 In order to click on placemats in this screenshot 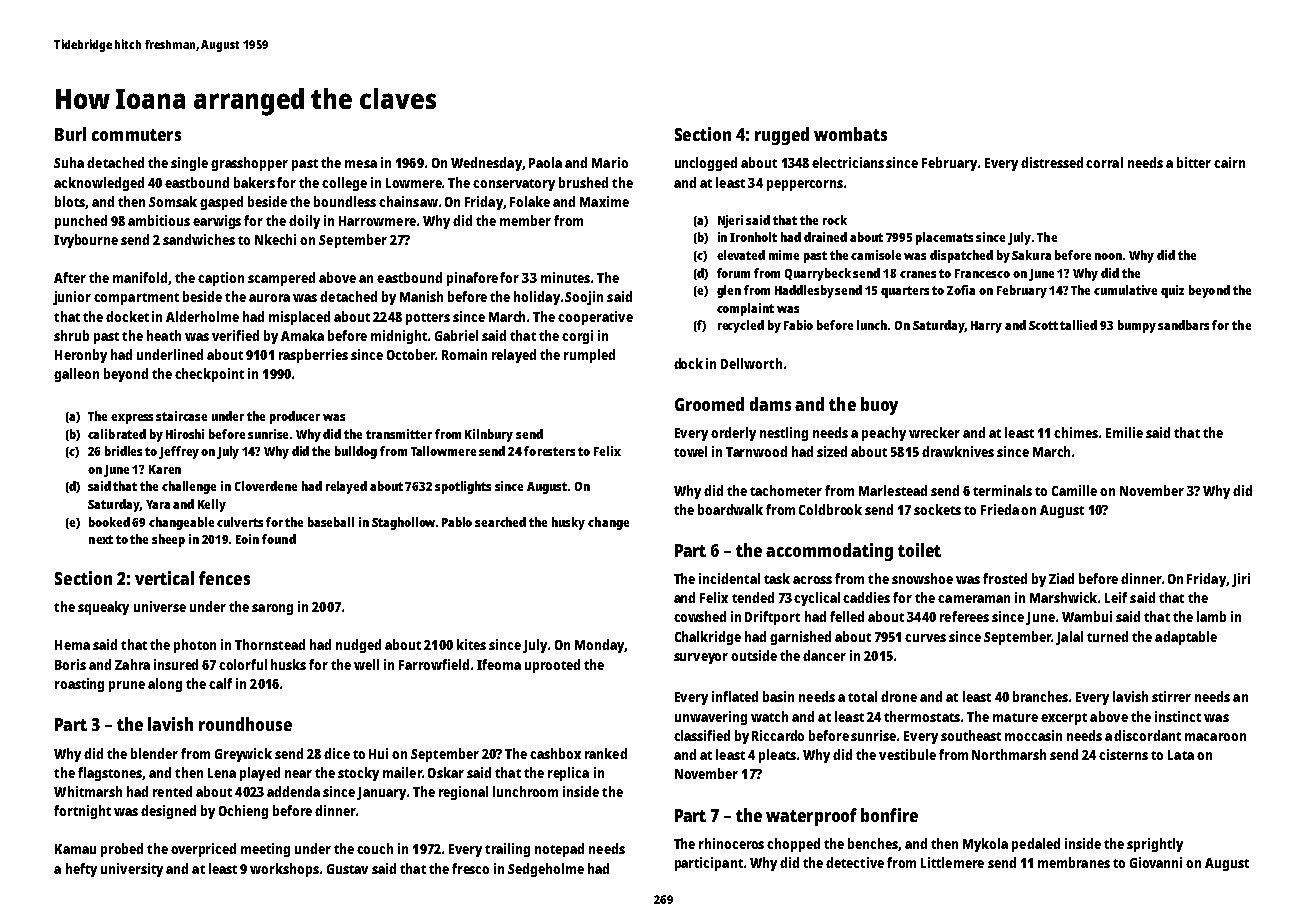, I will do `click(944, 238)`.
